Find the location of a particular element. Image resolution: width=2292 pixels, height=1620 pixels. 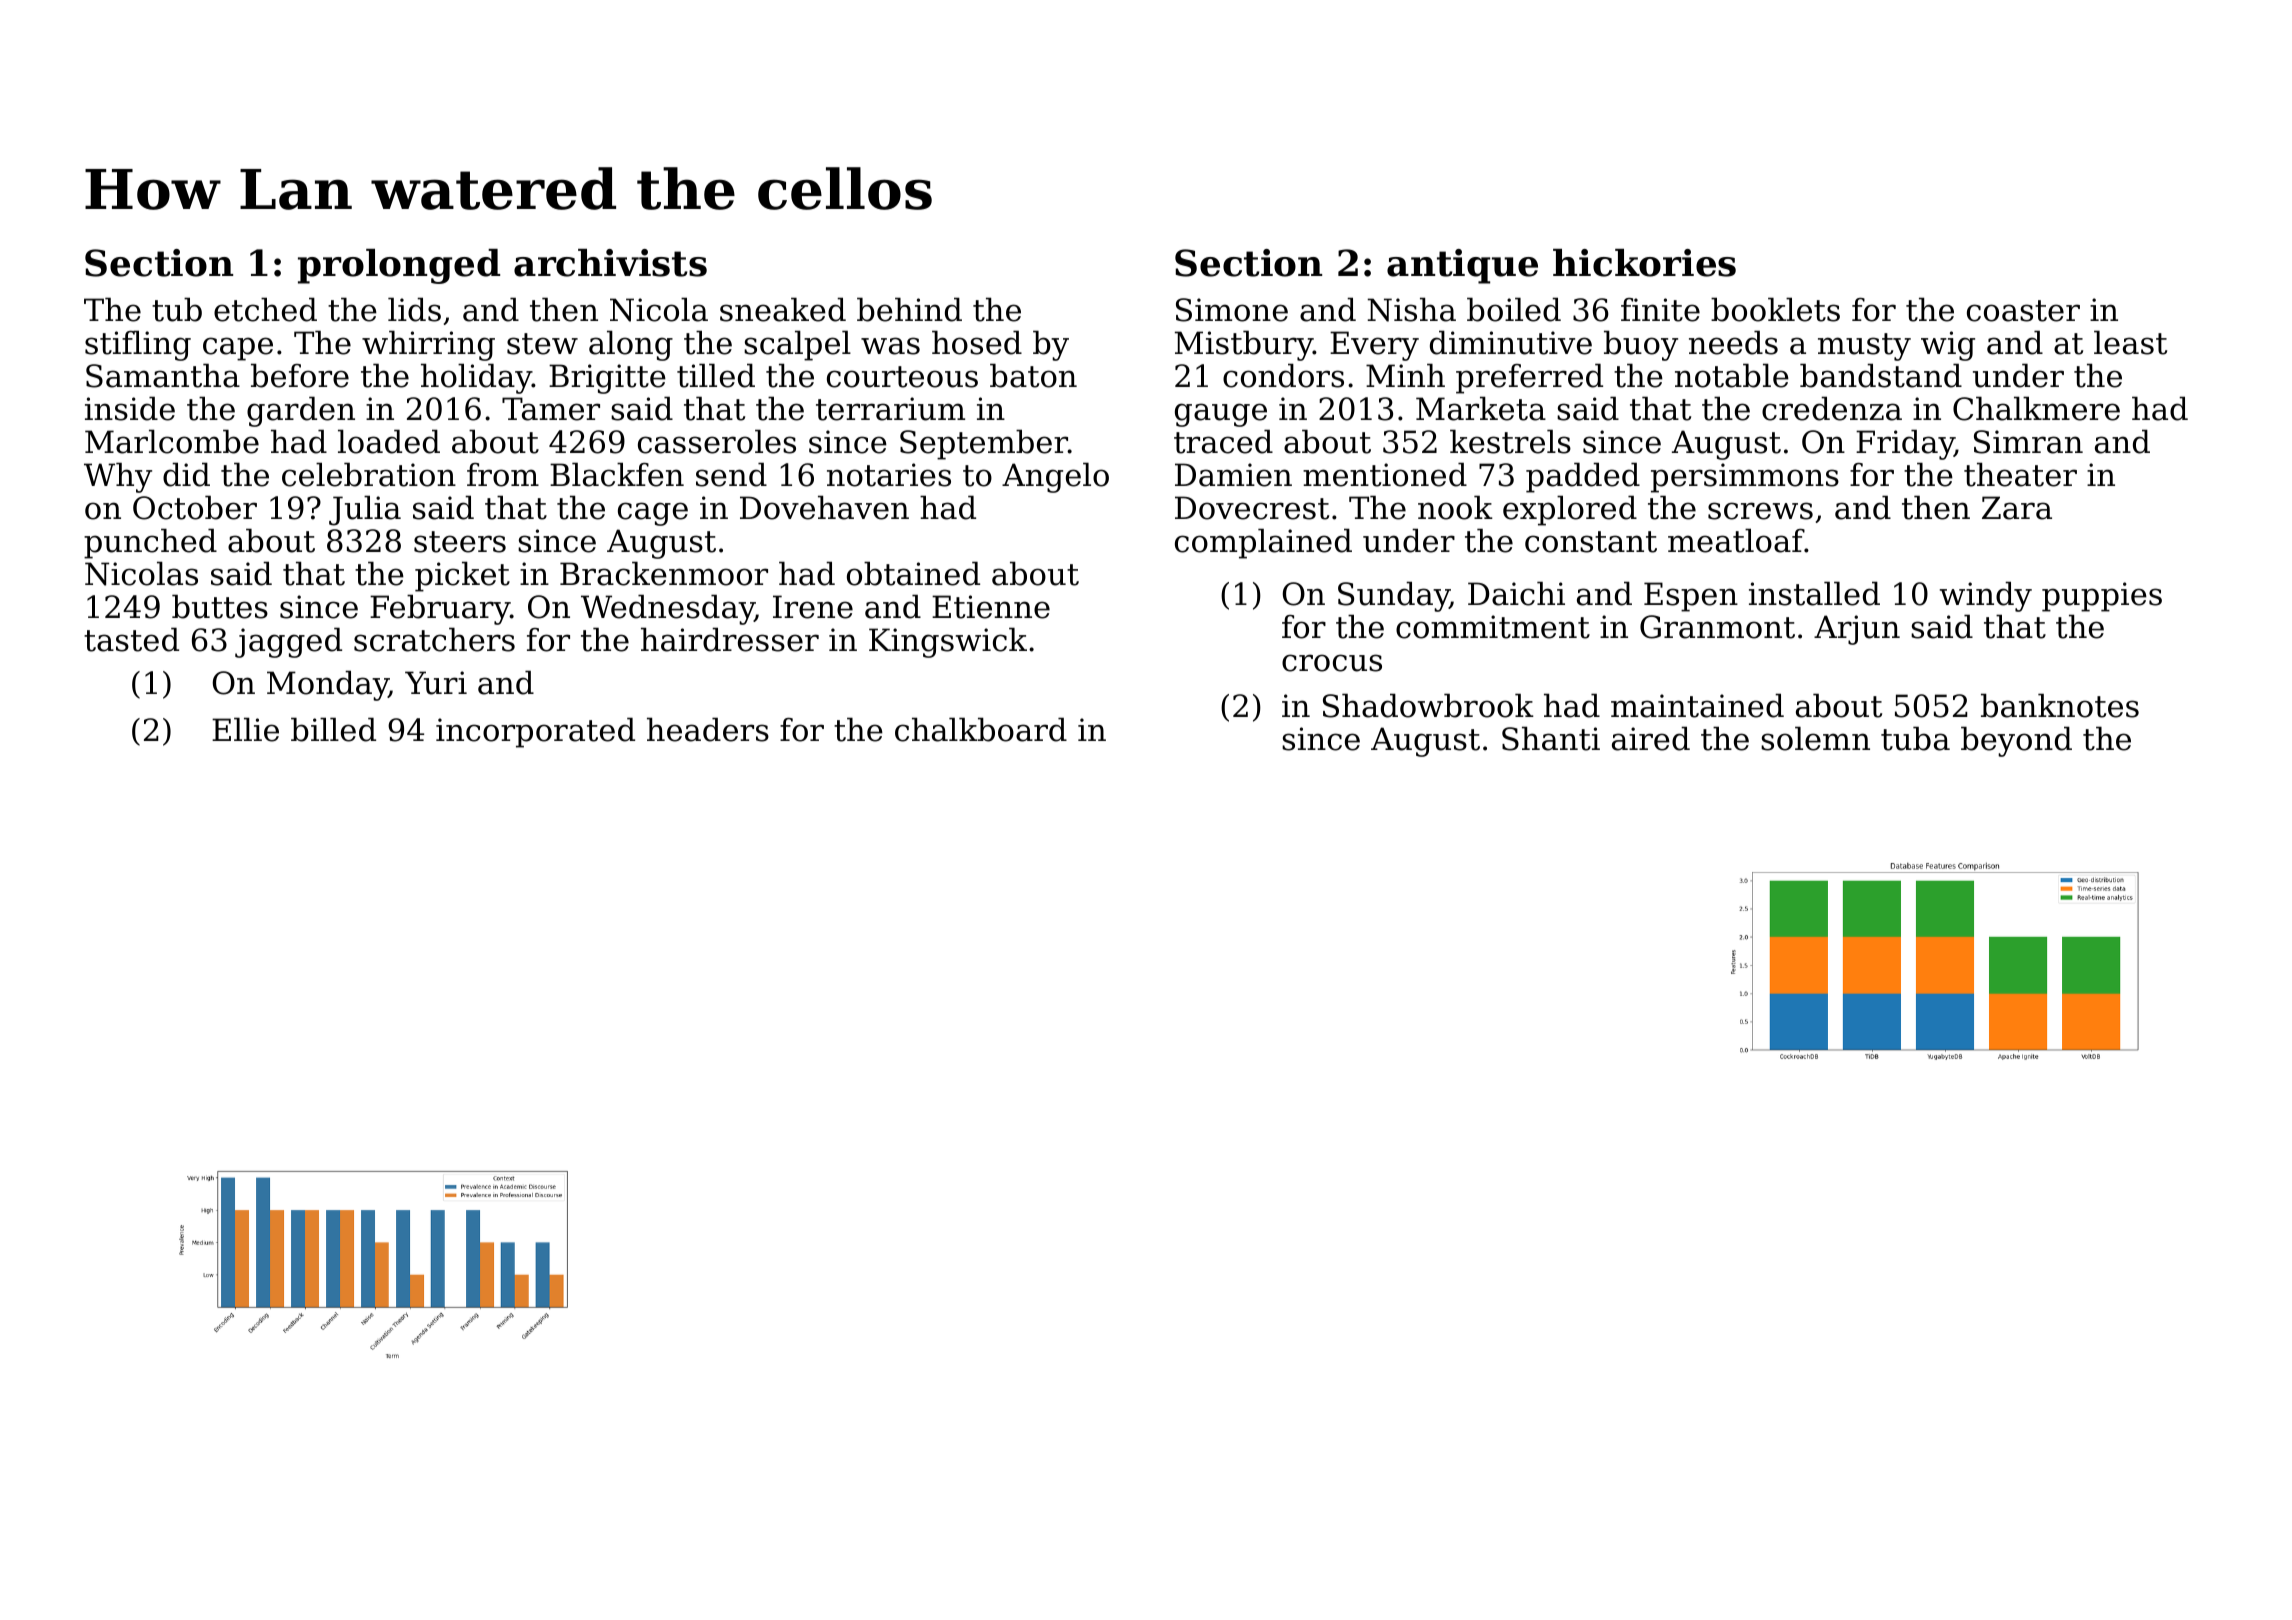

Marketa is located at coordinates (1481, 408).
